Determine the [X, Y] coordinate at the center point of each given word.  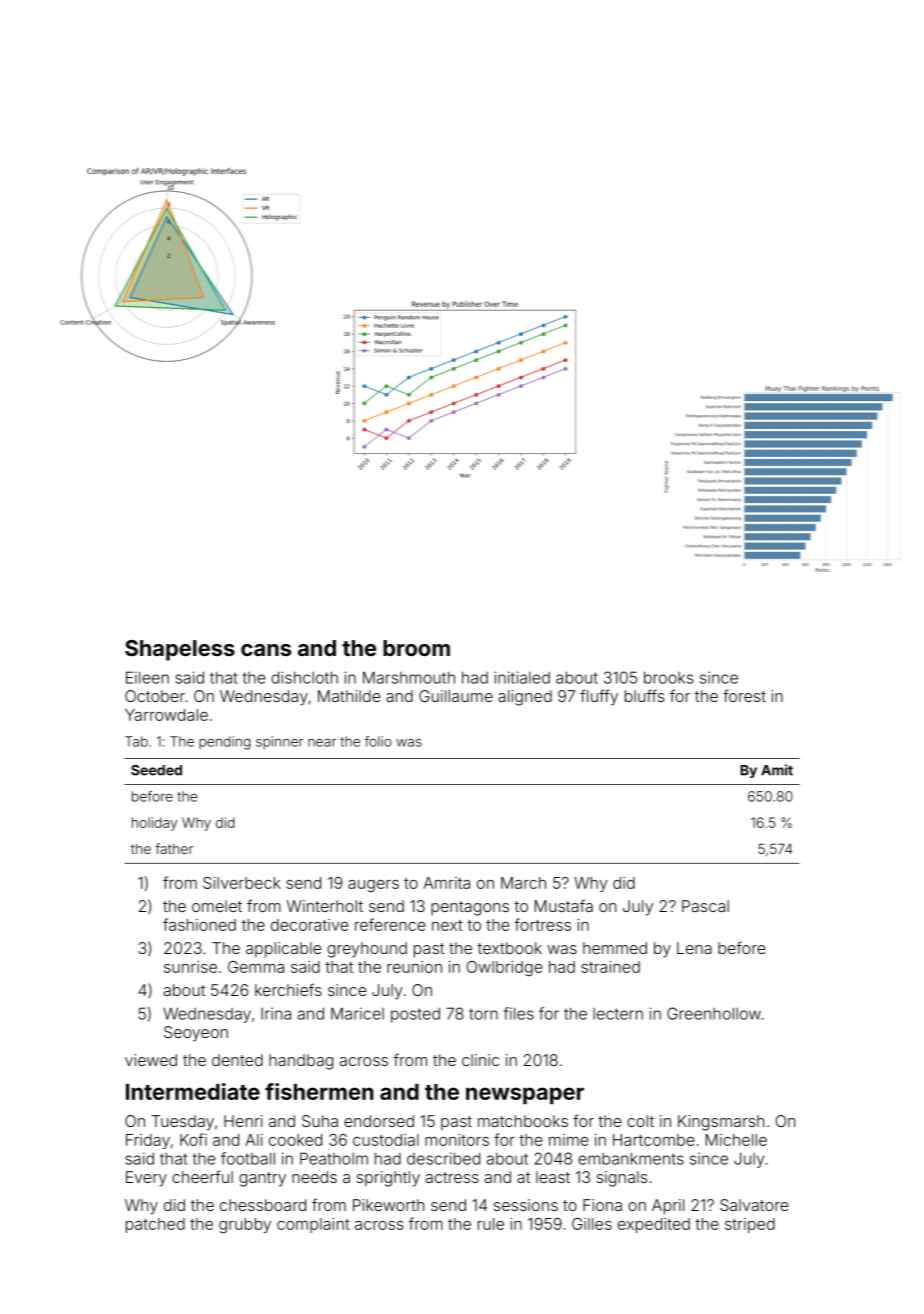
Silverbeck [242, 883]
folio [378, 741]
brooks [668, 677]
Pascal [705, 906]
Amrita [446, 883]
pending [224, 743]
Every [146, 1179]
